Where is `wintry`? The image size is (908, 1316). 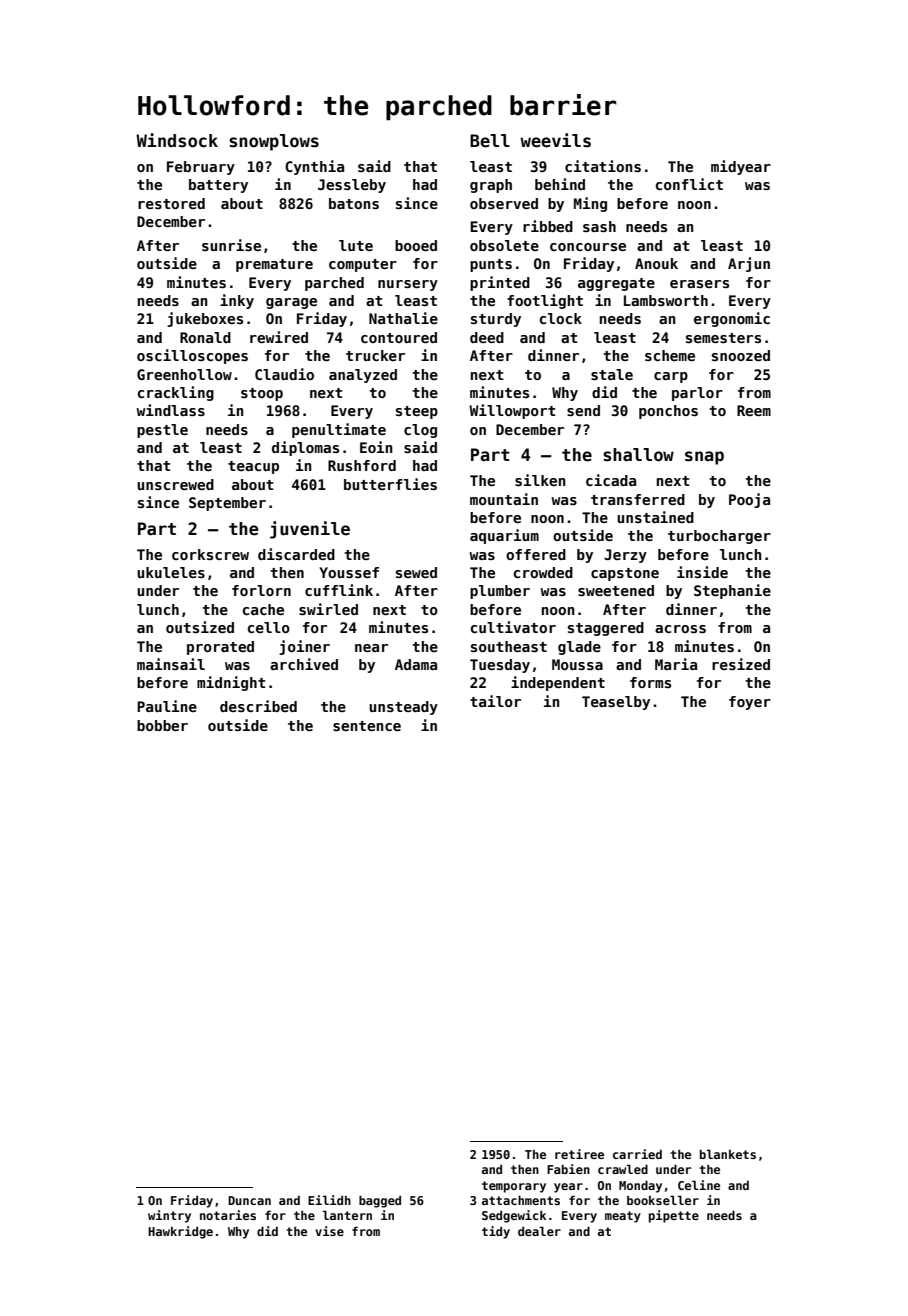
wintry is located at coordinates (169, 1216).
